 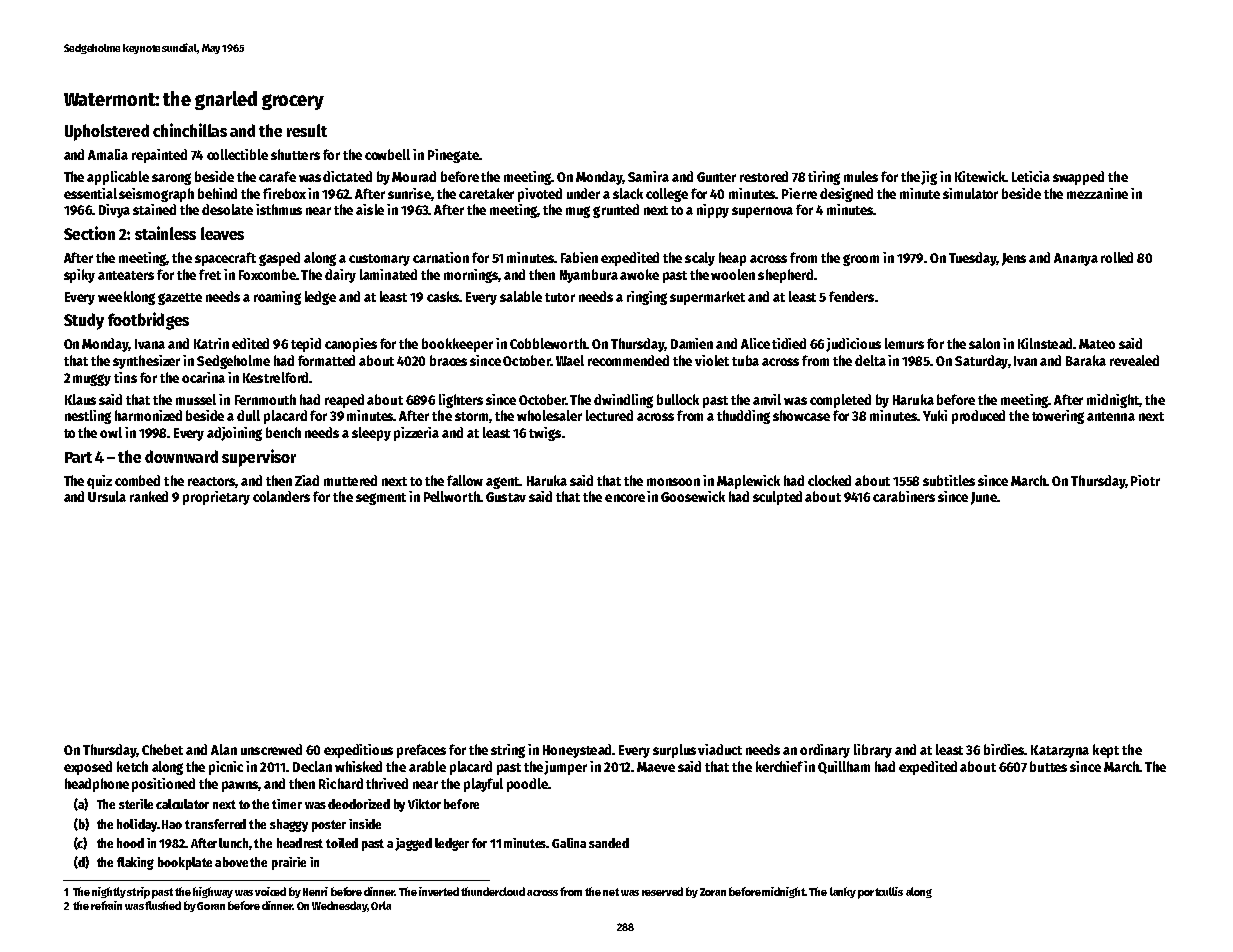 What do you see at coordinates (190, 130) in the image?
I see `chinchillas` at bounding box center [190, 130].
